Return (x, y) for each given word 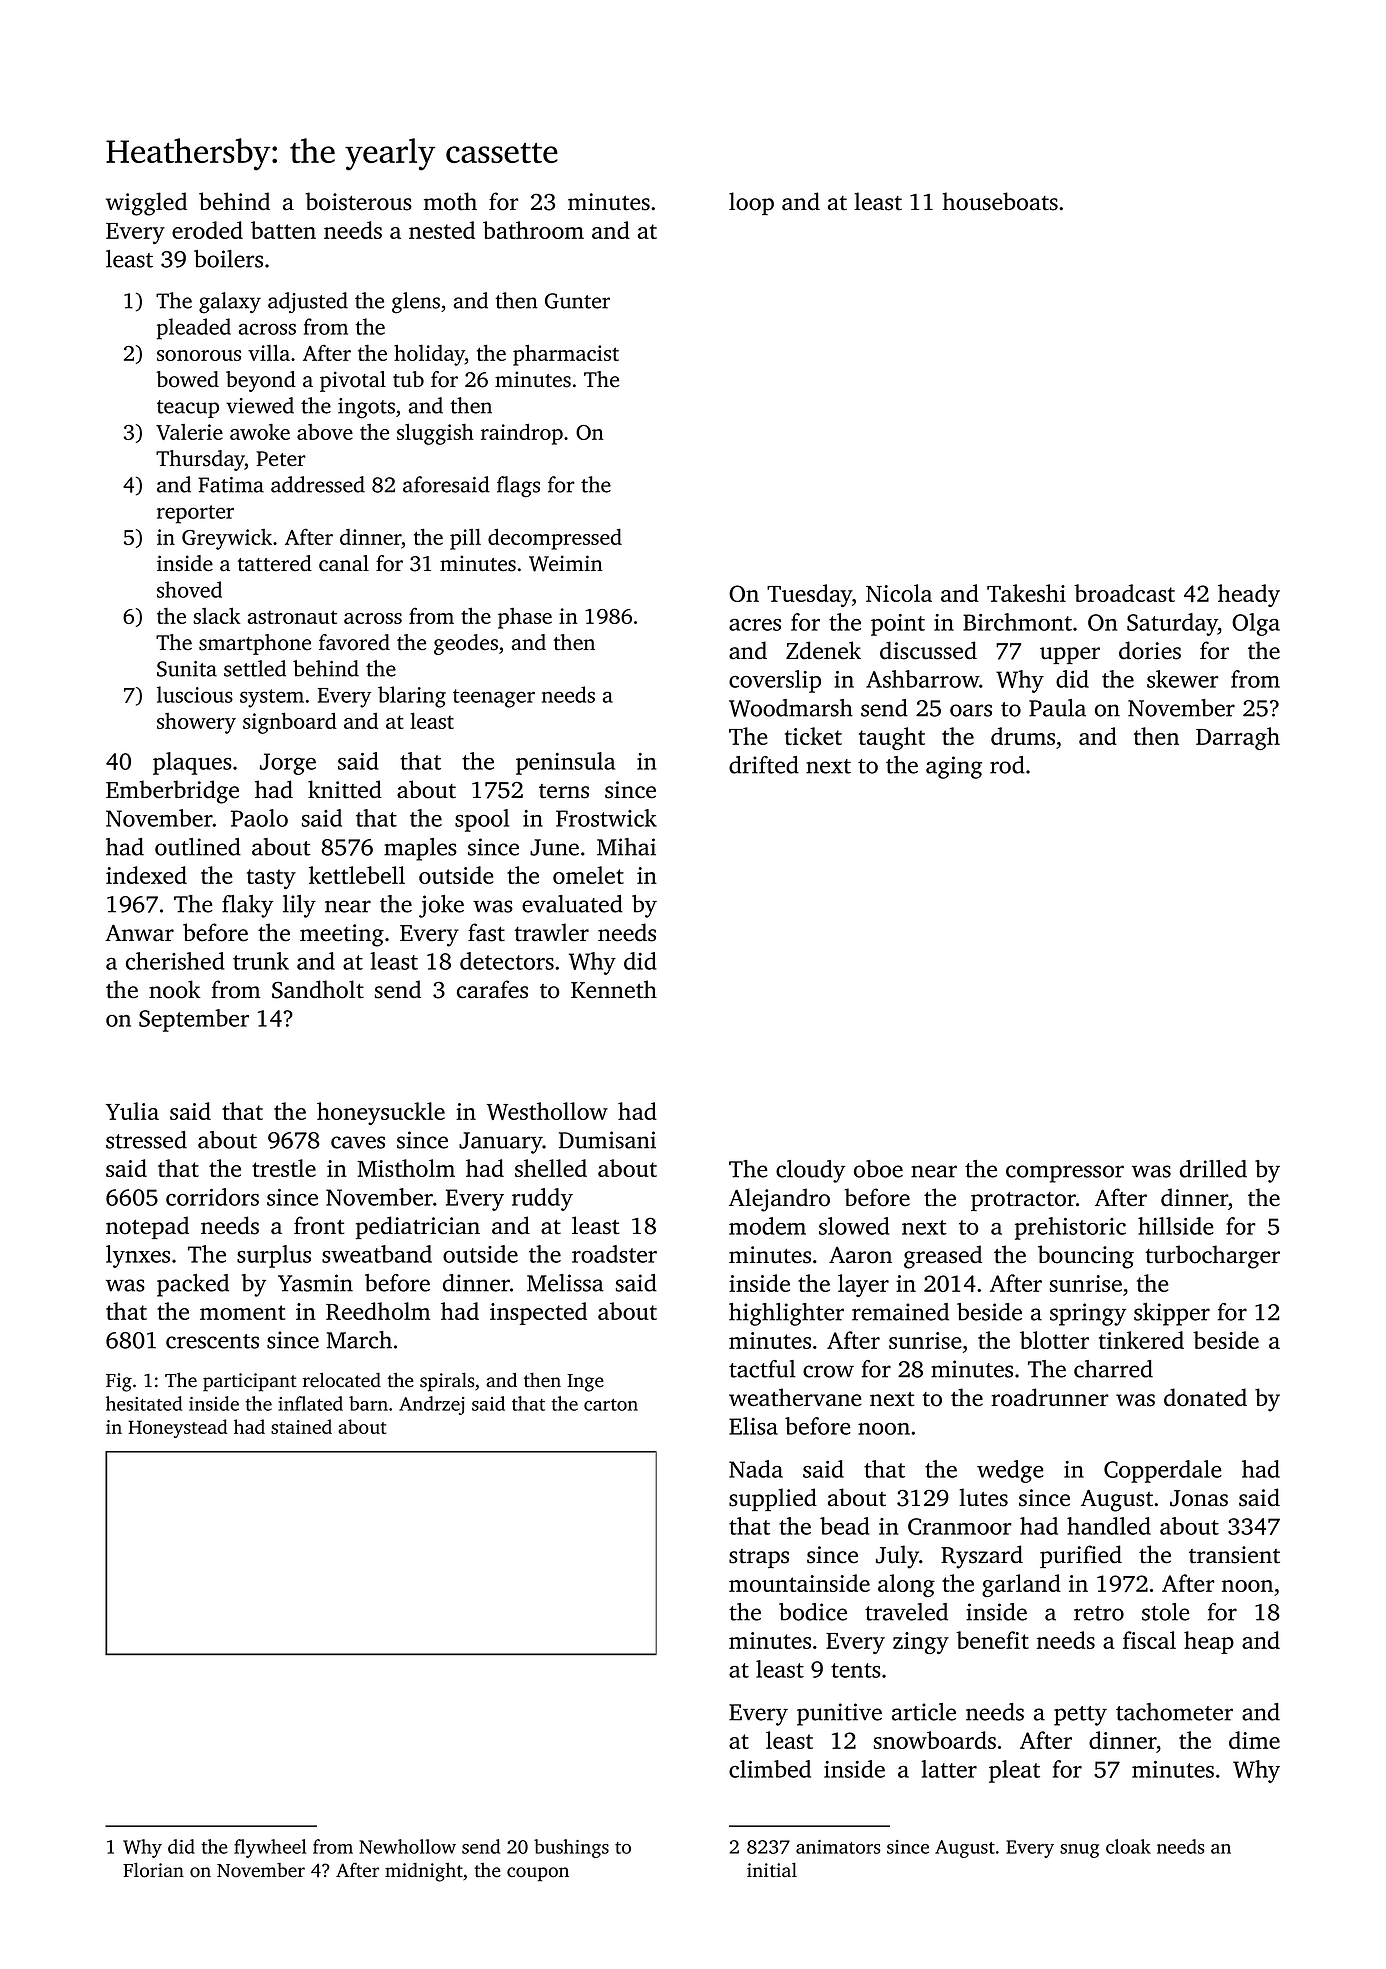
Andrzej (432, 1405)
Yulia (132, 1111)
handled (1109, 1526)
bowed (187, 379)
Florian (153, 1870)
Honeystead (178, 1428)
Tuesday (809, 595)
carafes (492, 989)
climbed (770, 1769)
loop (751, 203)
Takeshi (1026, 593)
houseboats (1000, 201)
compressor (1065, 1174)
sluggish (435, 434)
